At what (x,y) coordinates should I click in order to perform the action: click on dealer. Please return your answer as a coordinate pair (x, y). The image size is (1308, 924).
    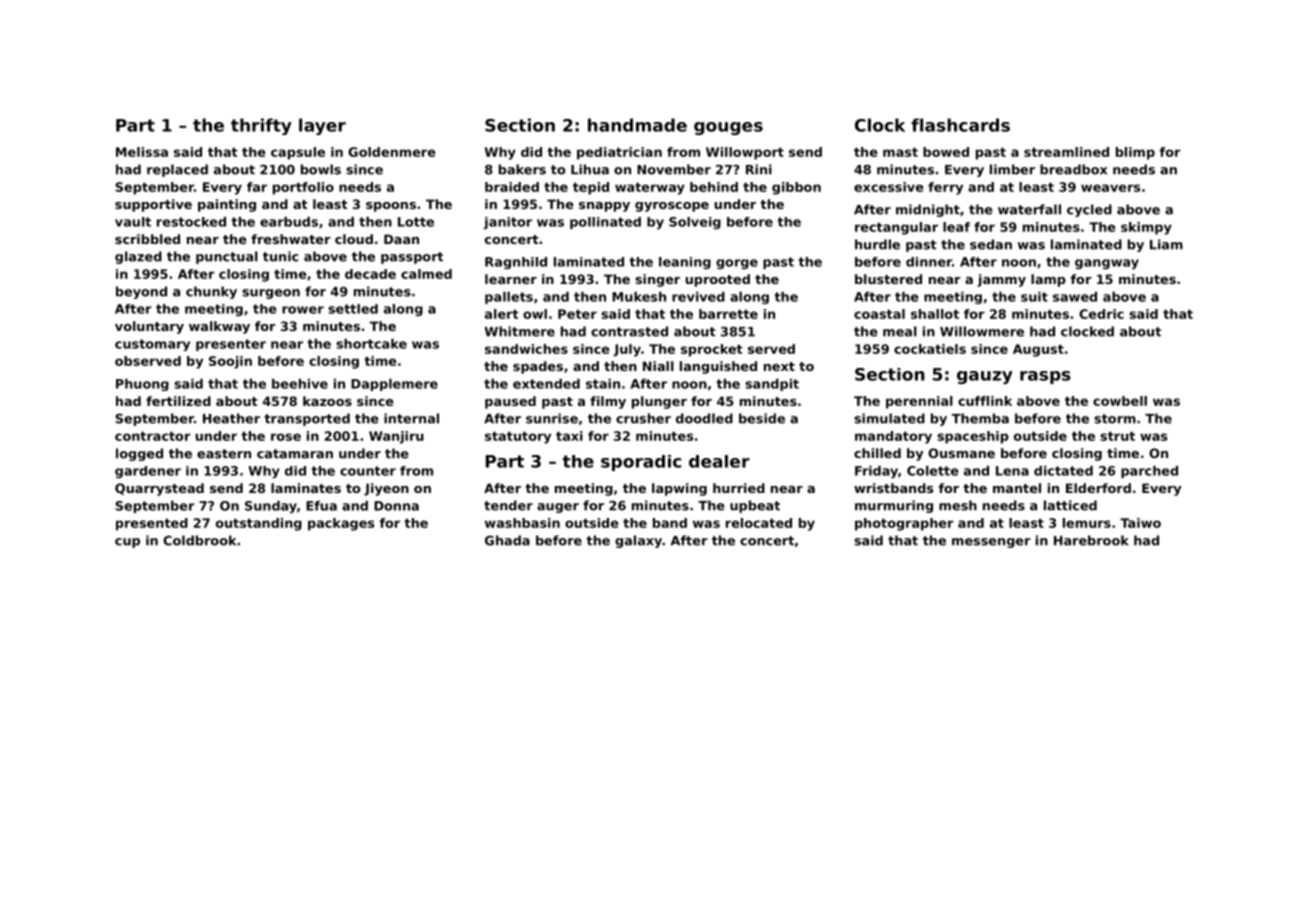
    Looking at the image, I should click on (719, 461).
